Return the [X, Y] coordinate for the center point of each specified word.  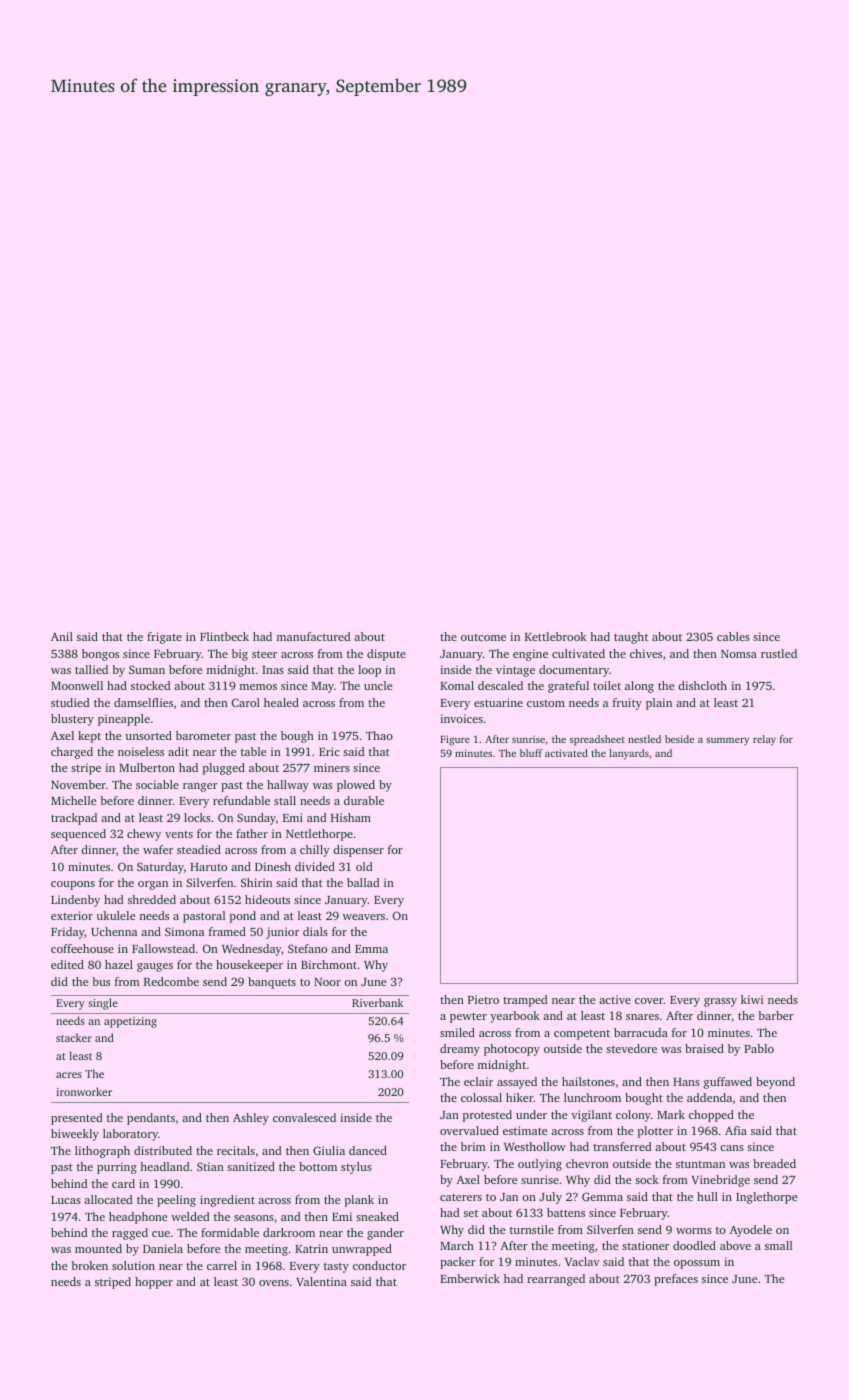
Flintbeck [224, 636]
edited [67, 964]
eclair [478, 1081]
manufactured [313, 636]
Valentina [321, 1281]
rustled [779, 653]
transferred [622, 1146]
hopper [154, 1283]
